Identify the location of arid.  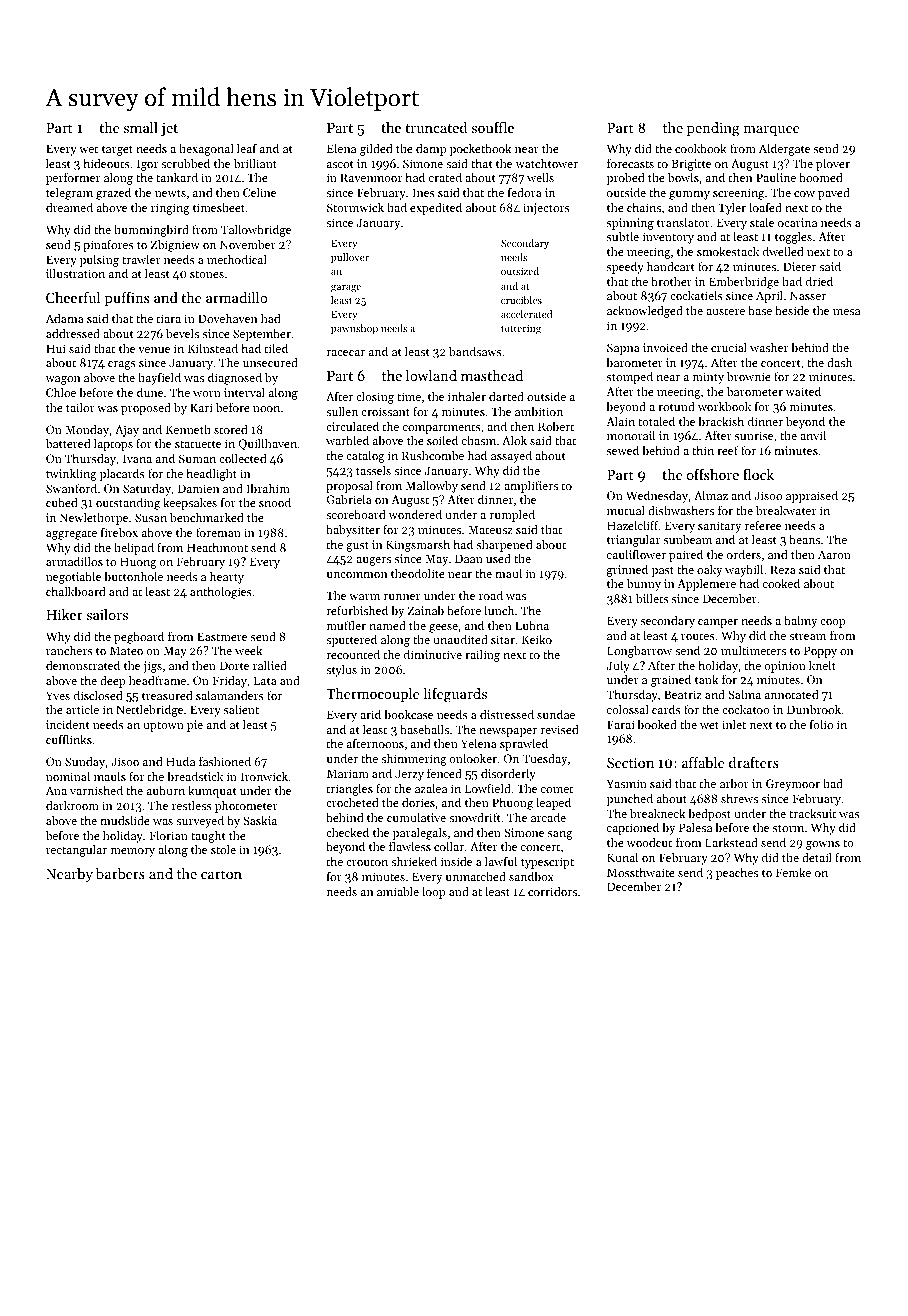
(370, 714).
